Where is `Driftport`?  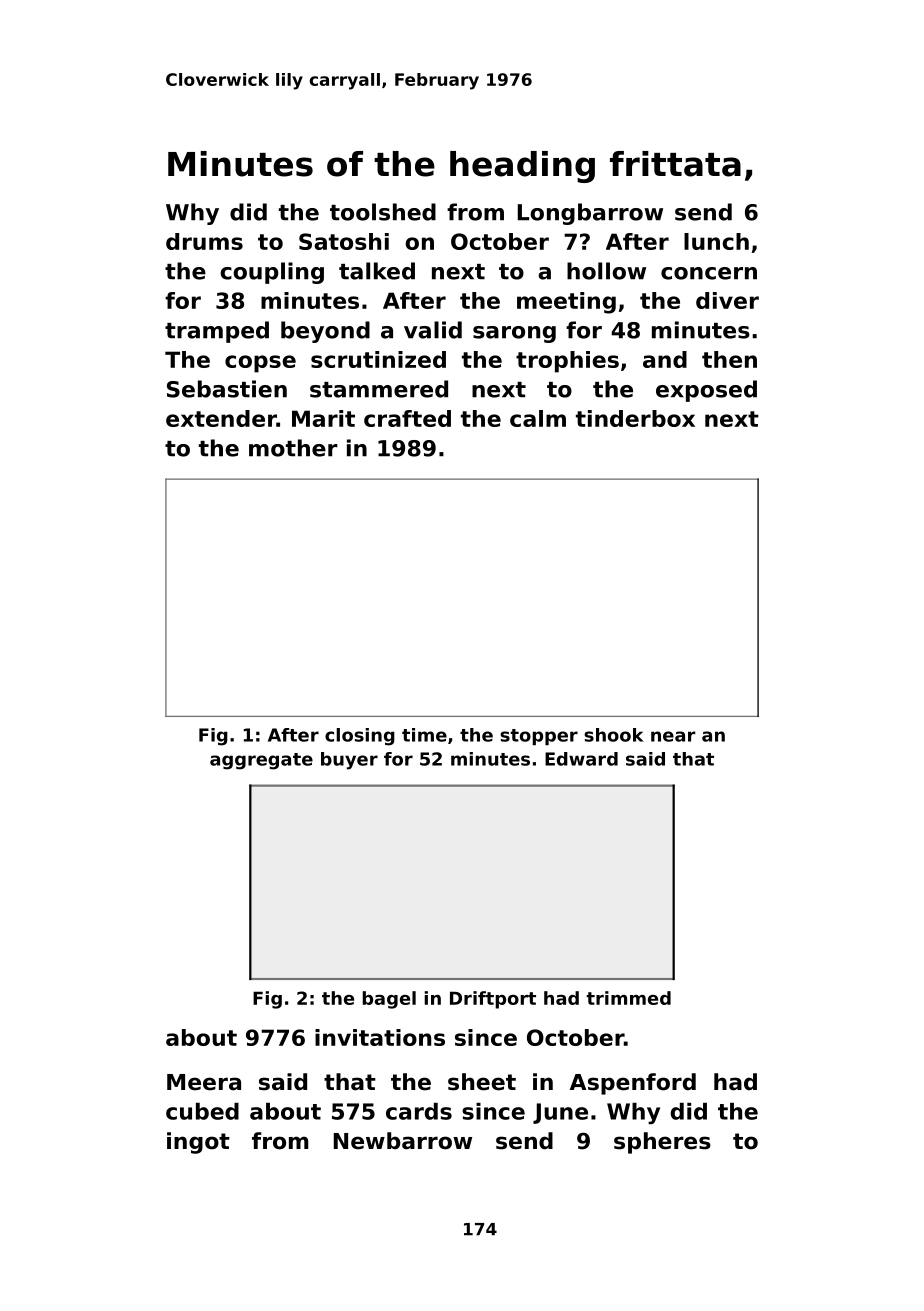 Driftport is located at coordinates (493, 1000).
